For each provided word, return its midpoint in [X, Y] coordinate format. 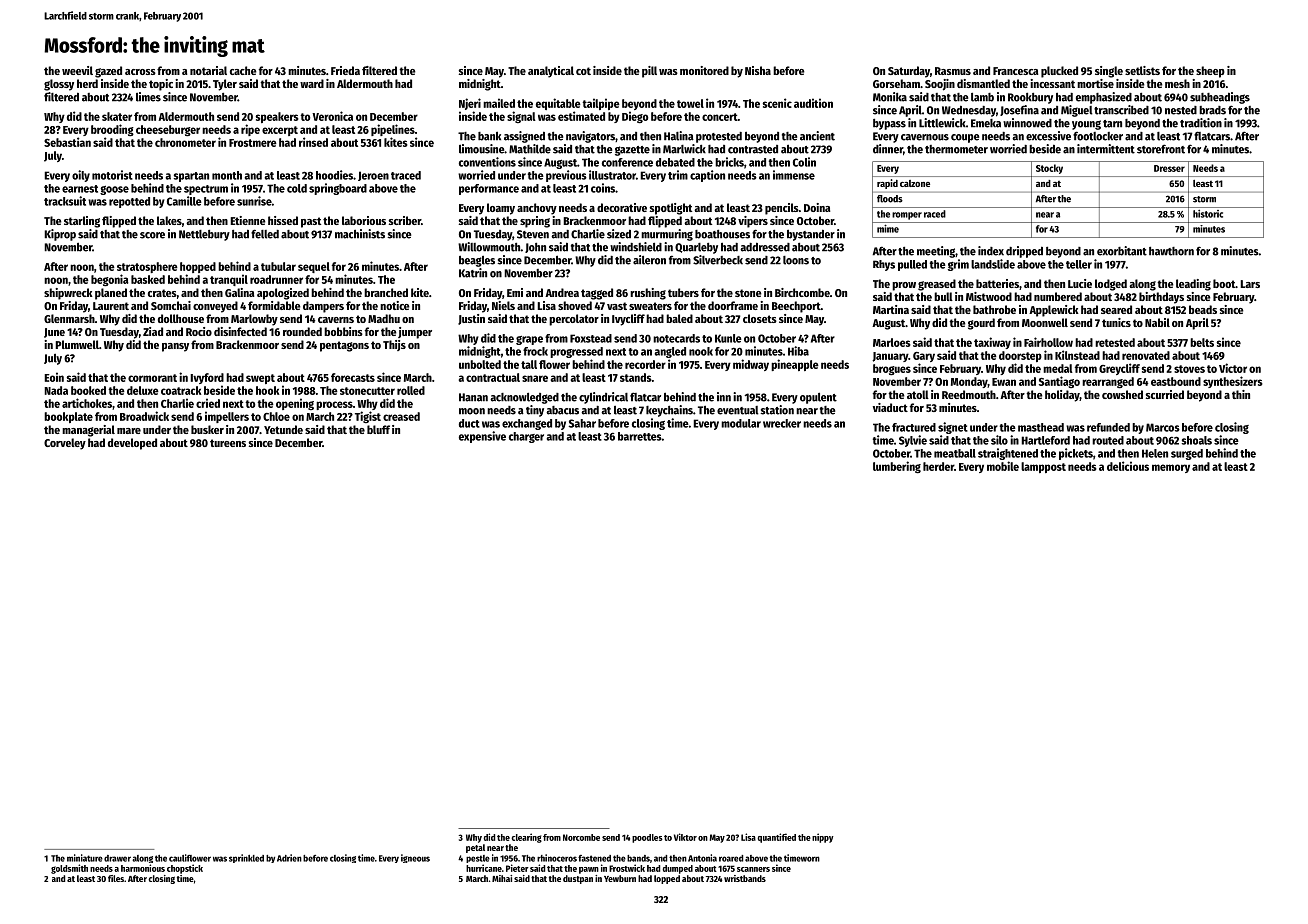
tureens [228, 443]
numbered [1058, 296]
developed [132, 444]
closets [760, 318]
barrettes [640, 436]
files [116, 878]
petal [475, 848]
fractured [914, 427]
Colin [804, 162]
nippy [823, 838]
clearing [526, 838]
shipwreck [68, 294]
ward [312, 83]
